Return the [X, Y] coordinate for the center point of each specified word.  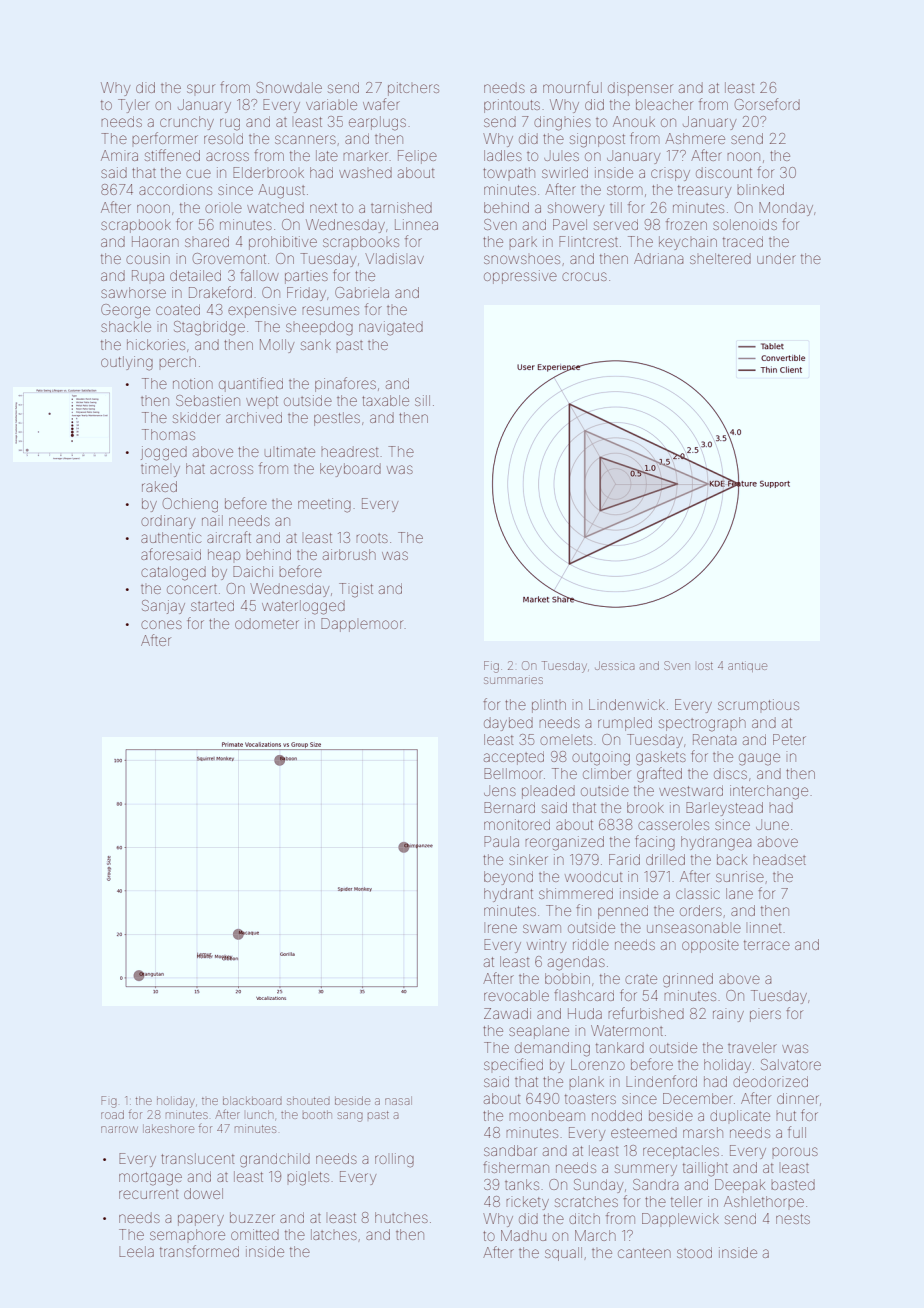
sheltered [720, 258]
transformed [199, 1251]
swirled [565, 172]
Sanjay [163, 607]
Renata [714, 739]
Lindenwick [627, 704]
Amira [119, 155]
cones [161, 624]
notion [193, 383]
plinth [549, 706]
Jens [500, 790]
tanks [522, 1184]
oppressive [520, 277]
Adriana [658, 258]
